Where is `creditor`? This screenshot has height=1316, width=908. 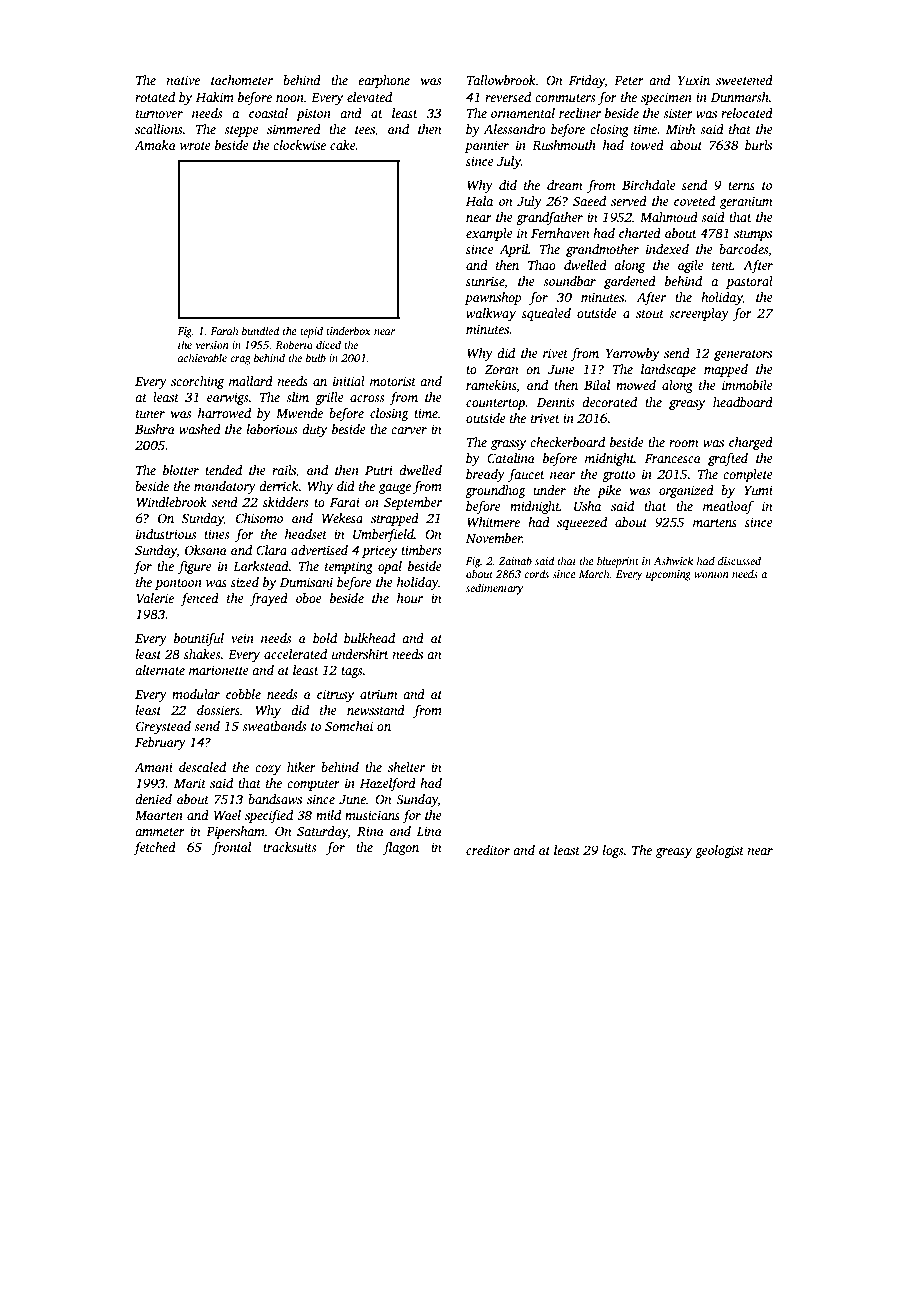 creditor is located at coordinates (488, 850).
